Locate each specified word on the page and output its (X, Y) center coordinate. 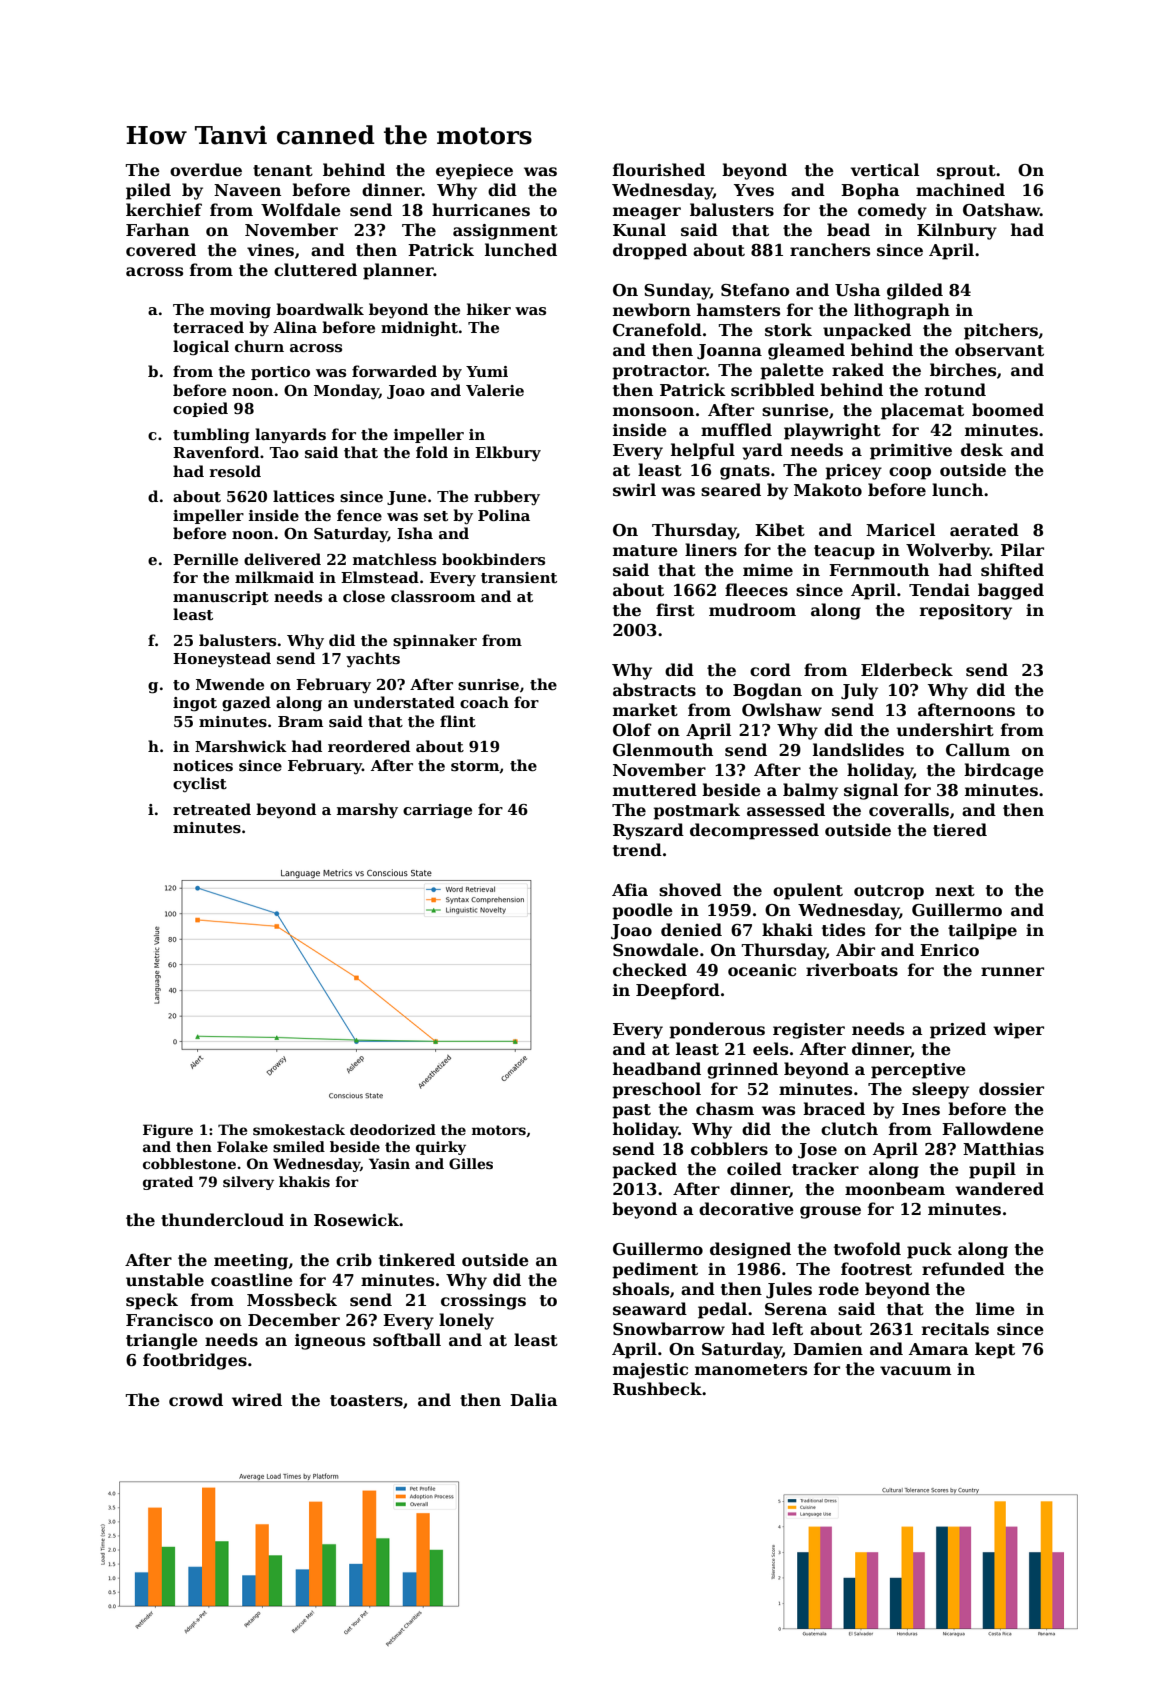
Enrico (949, 950)
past (631, 1111)
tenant (283, 171)
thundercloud (222, 1220)
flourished (659, 170)
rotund (955, 390)
